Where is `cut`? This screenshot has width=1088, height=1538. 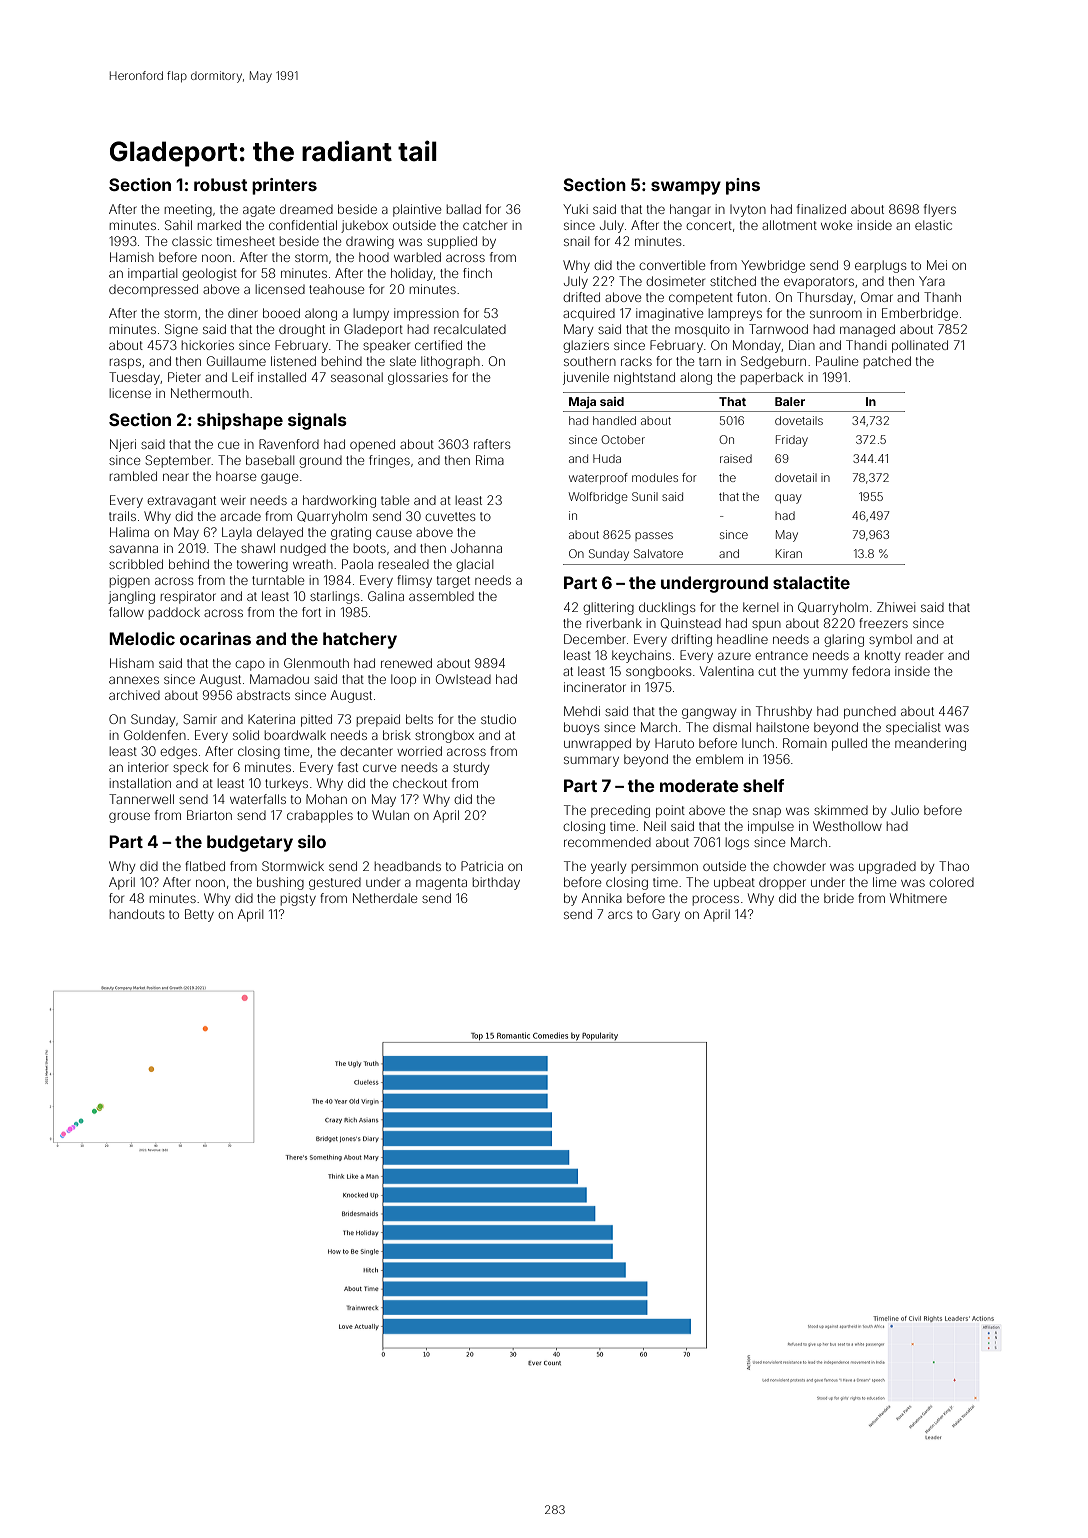 cut is located at coordinates (767, 671).
